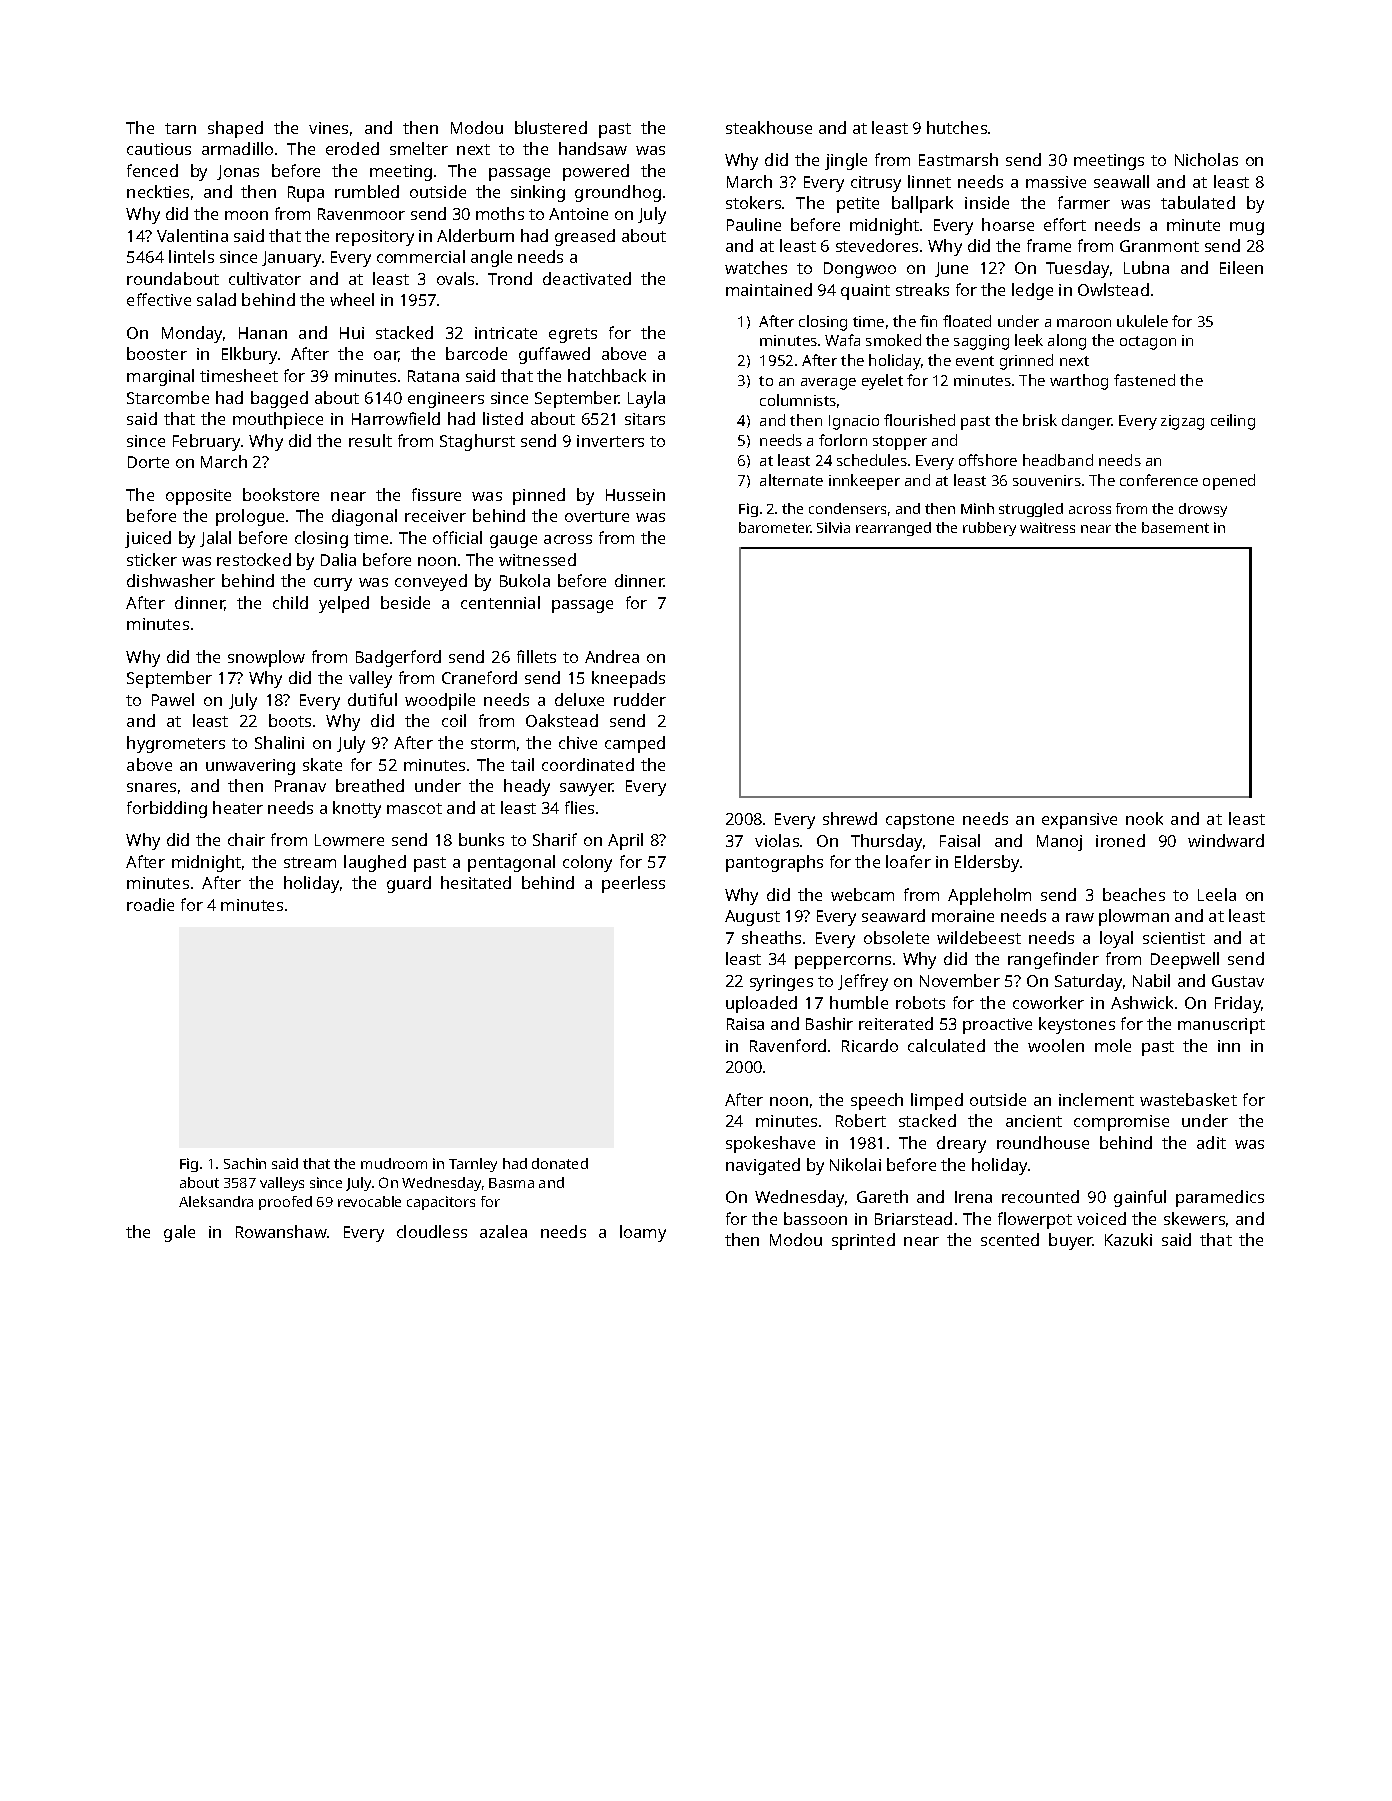 The image size is (1392, 1801). What do you see at coordinates (1194, 1218) in the page?
I see `skewers` at bounding box center [1194, 1218].
